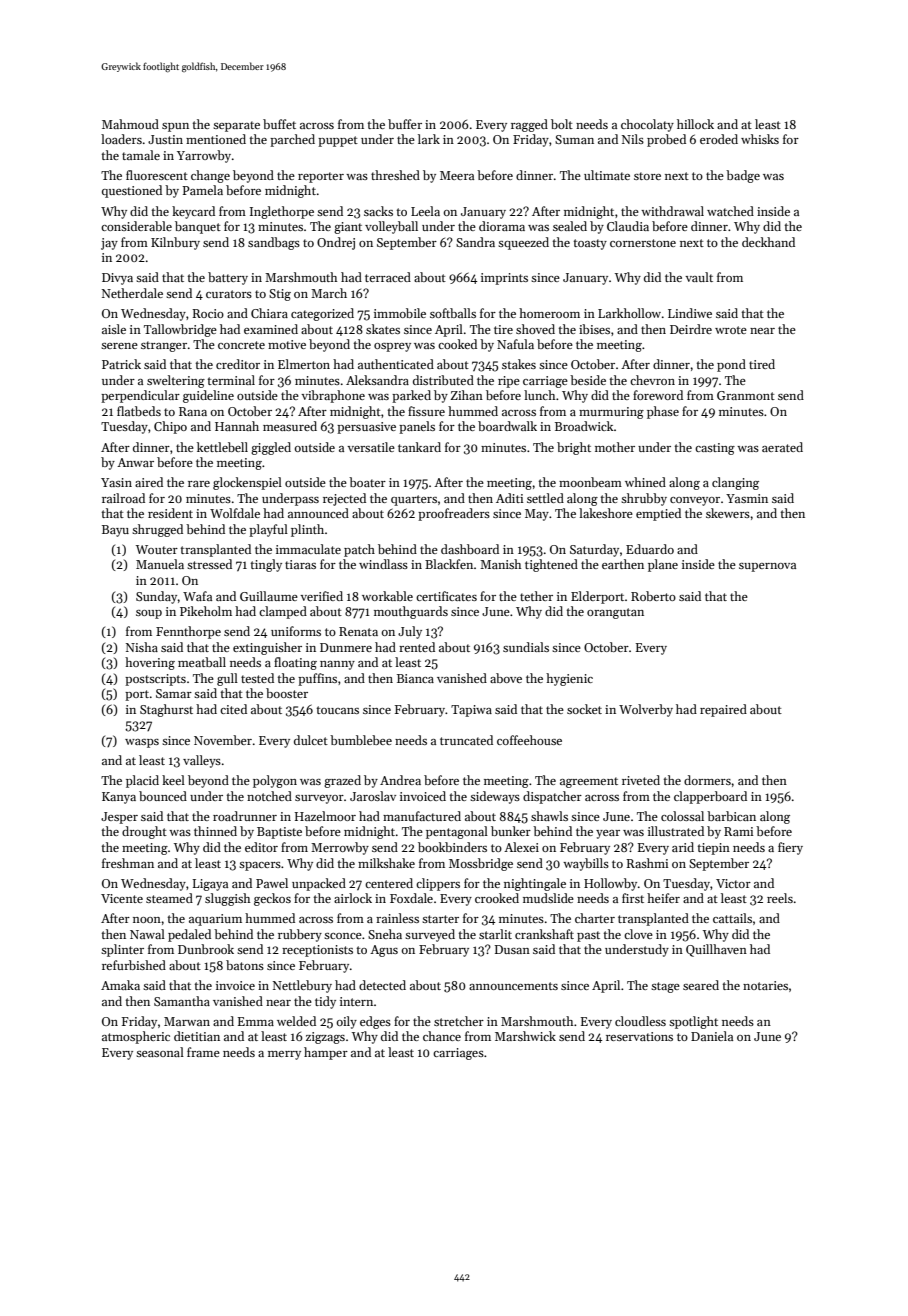 The width and height of the screenshot is (908, 1316). Describe the element at coordinates (502, 226) in the screenshot. I see `diorama` at that location.
